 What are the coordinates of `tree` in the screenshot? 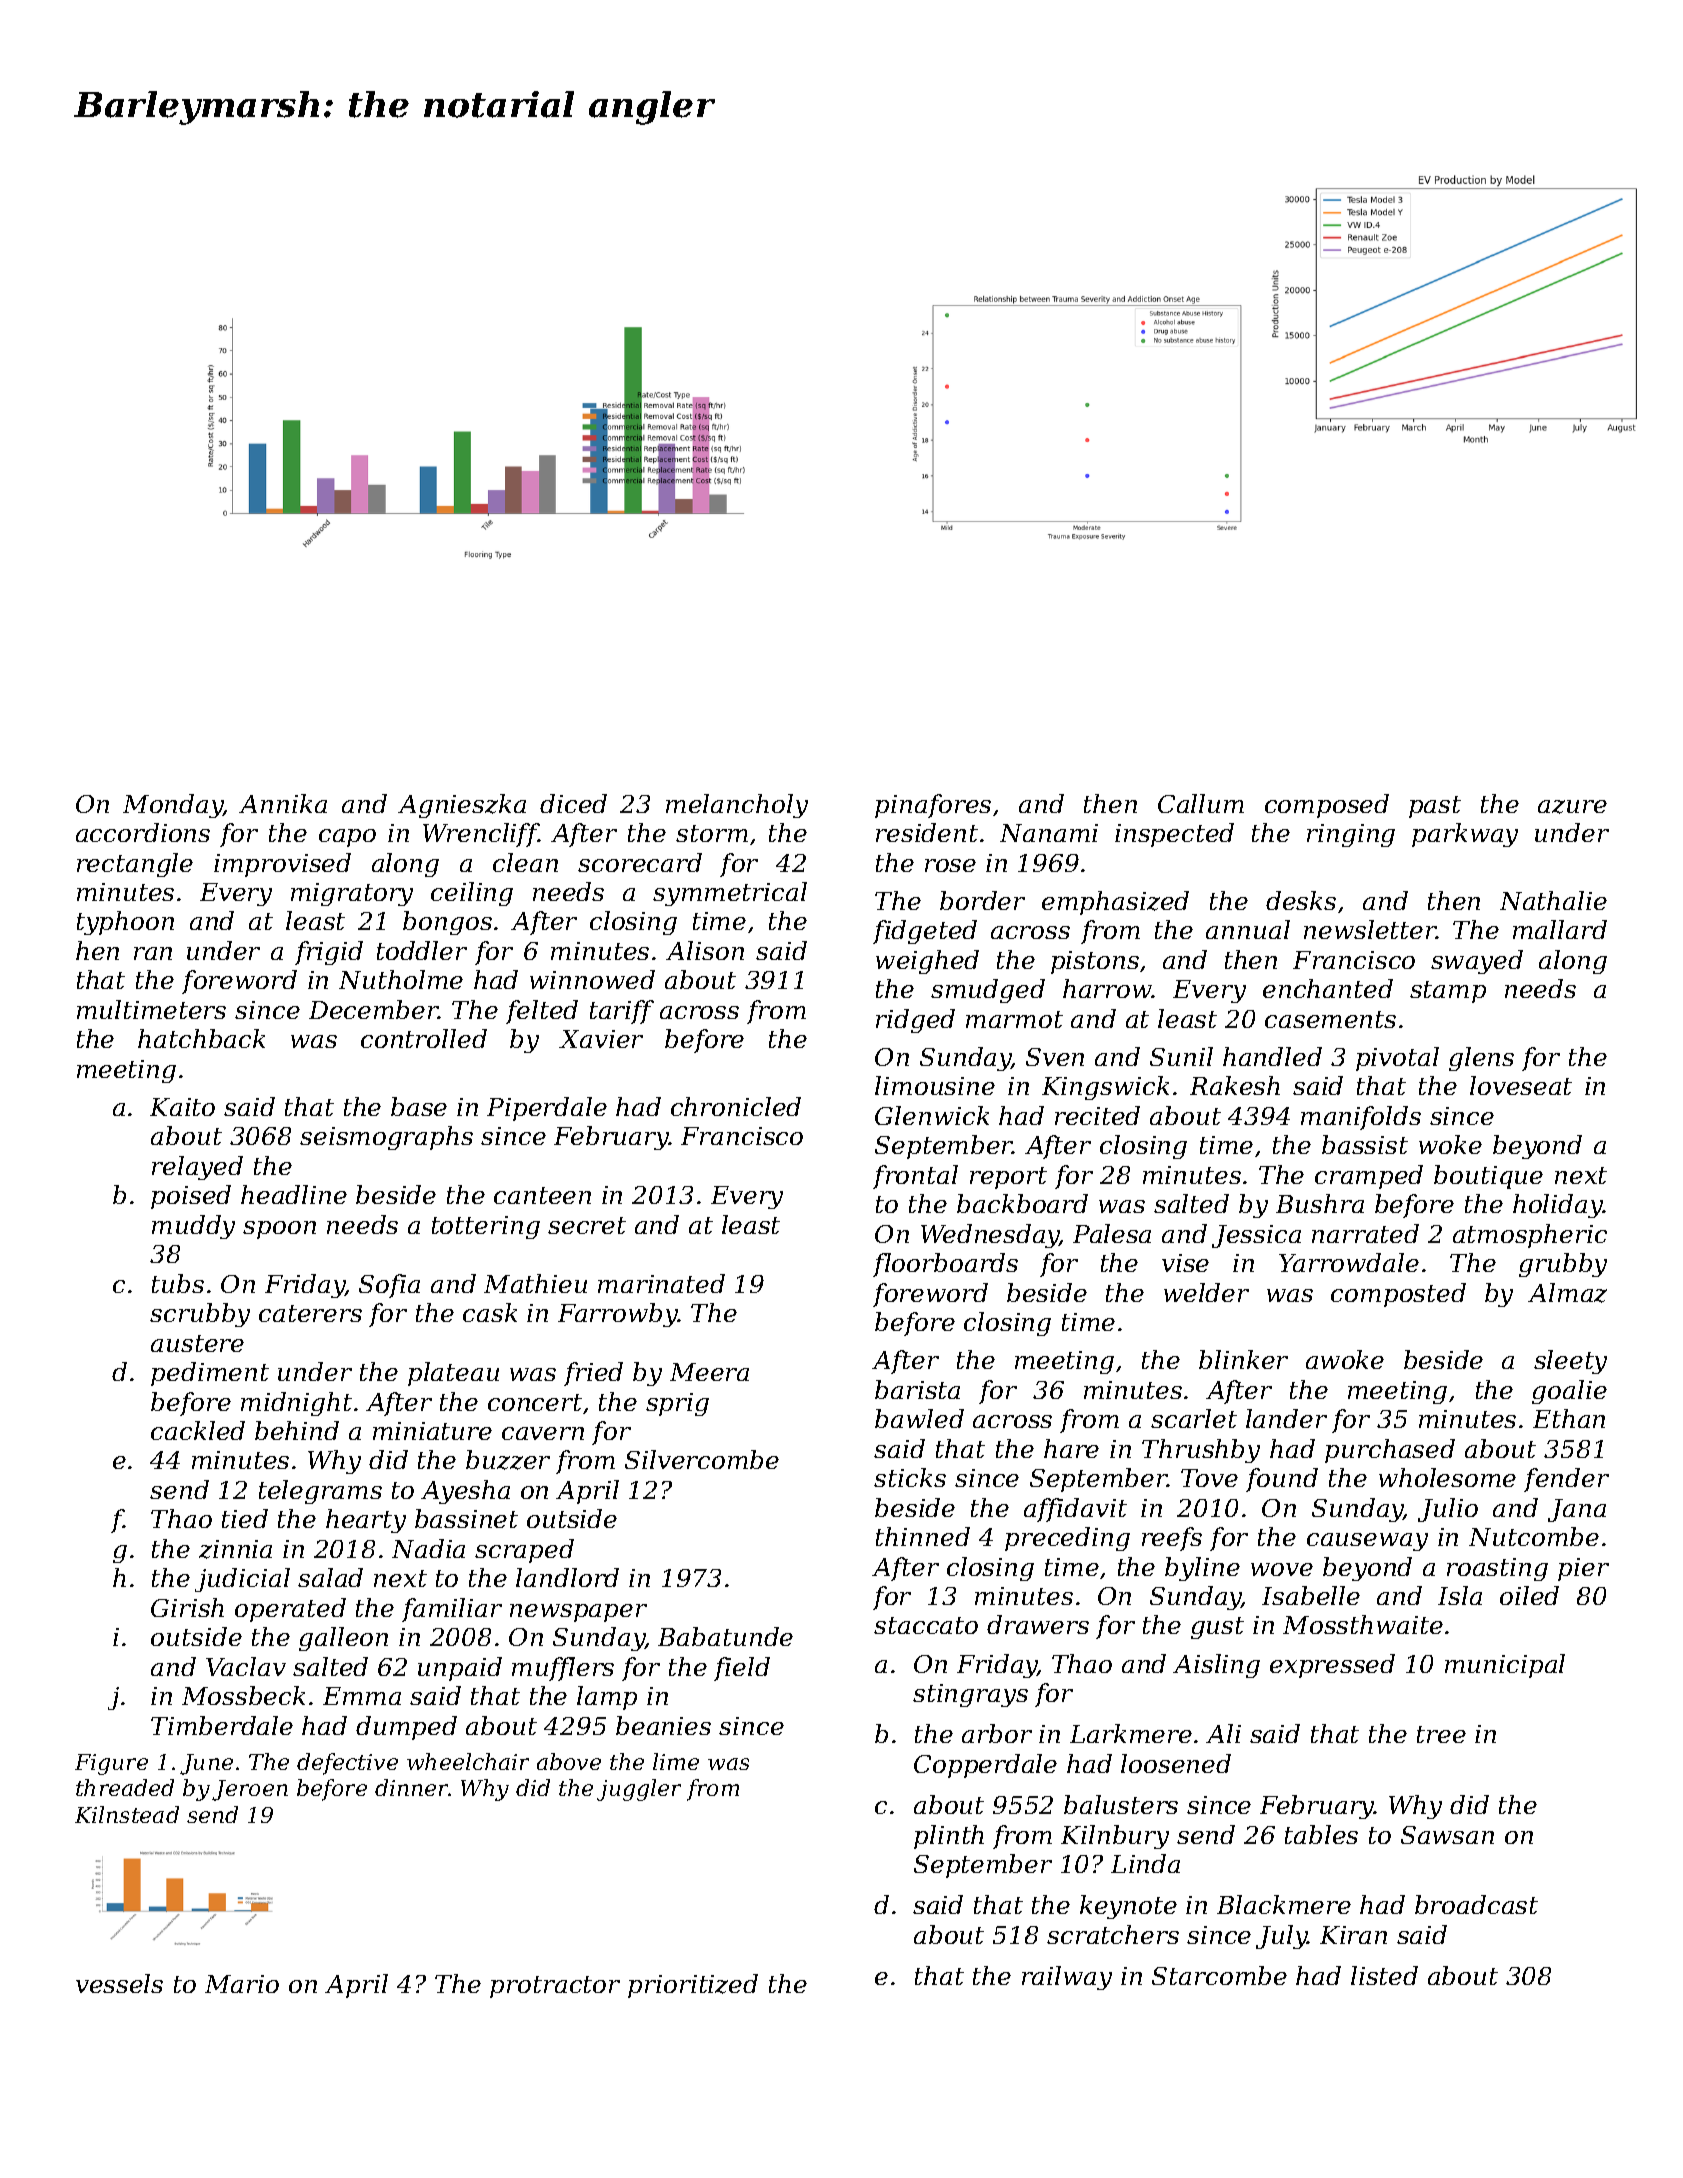 It's located at (1441, 1734).
